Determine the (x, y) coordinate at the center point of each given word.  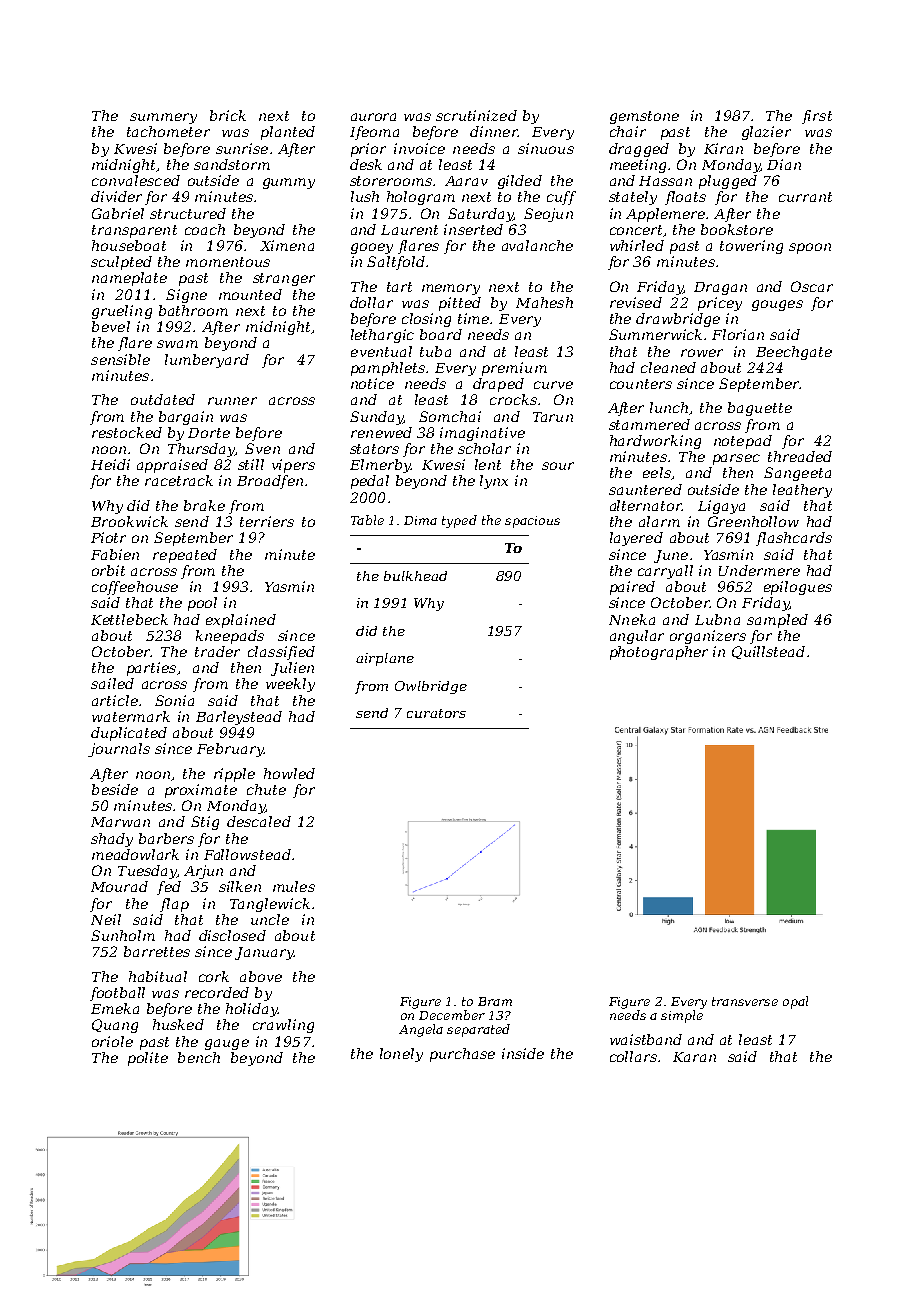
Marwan (120, 822)
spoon (810, 248)
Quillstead (768, 652)
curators (436, 713)
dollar (371, 302)
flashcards (794, 539)
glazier (766, 133)
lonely (401, 1055)
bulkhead (415, 576)
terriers (267, 521)
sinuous (546, 148)
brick (228, 115)
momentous (228, 262)
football (117, 994)
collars (633, 1056)
